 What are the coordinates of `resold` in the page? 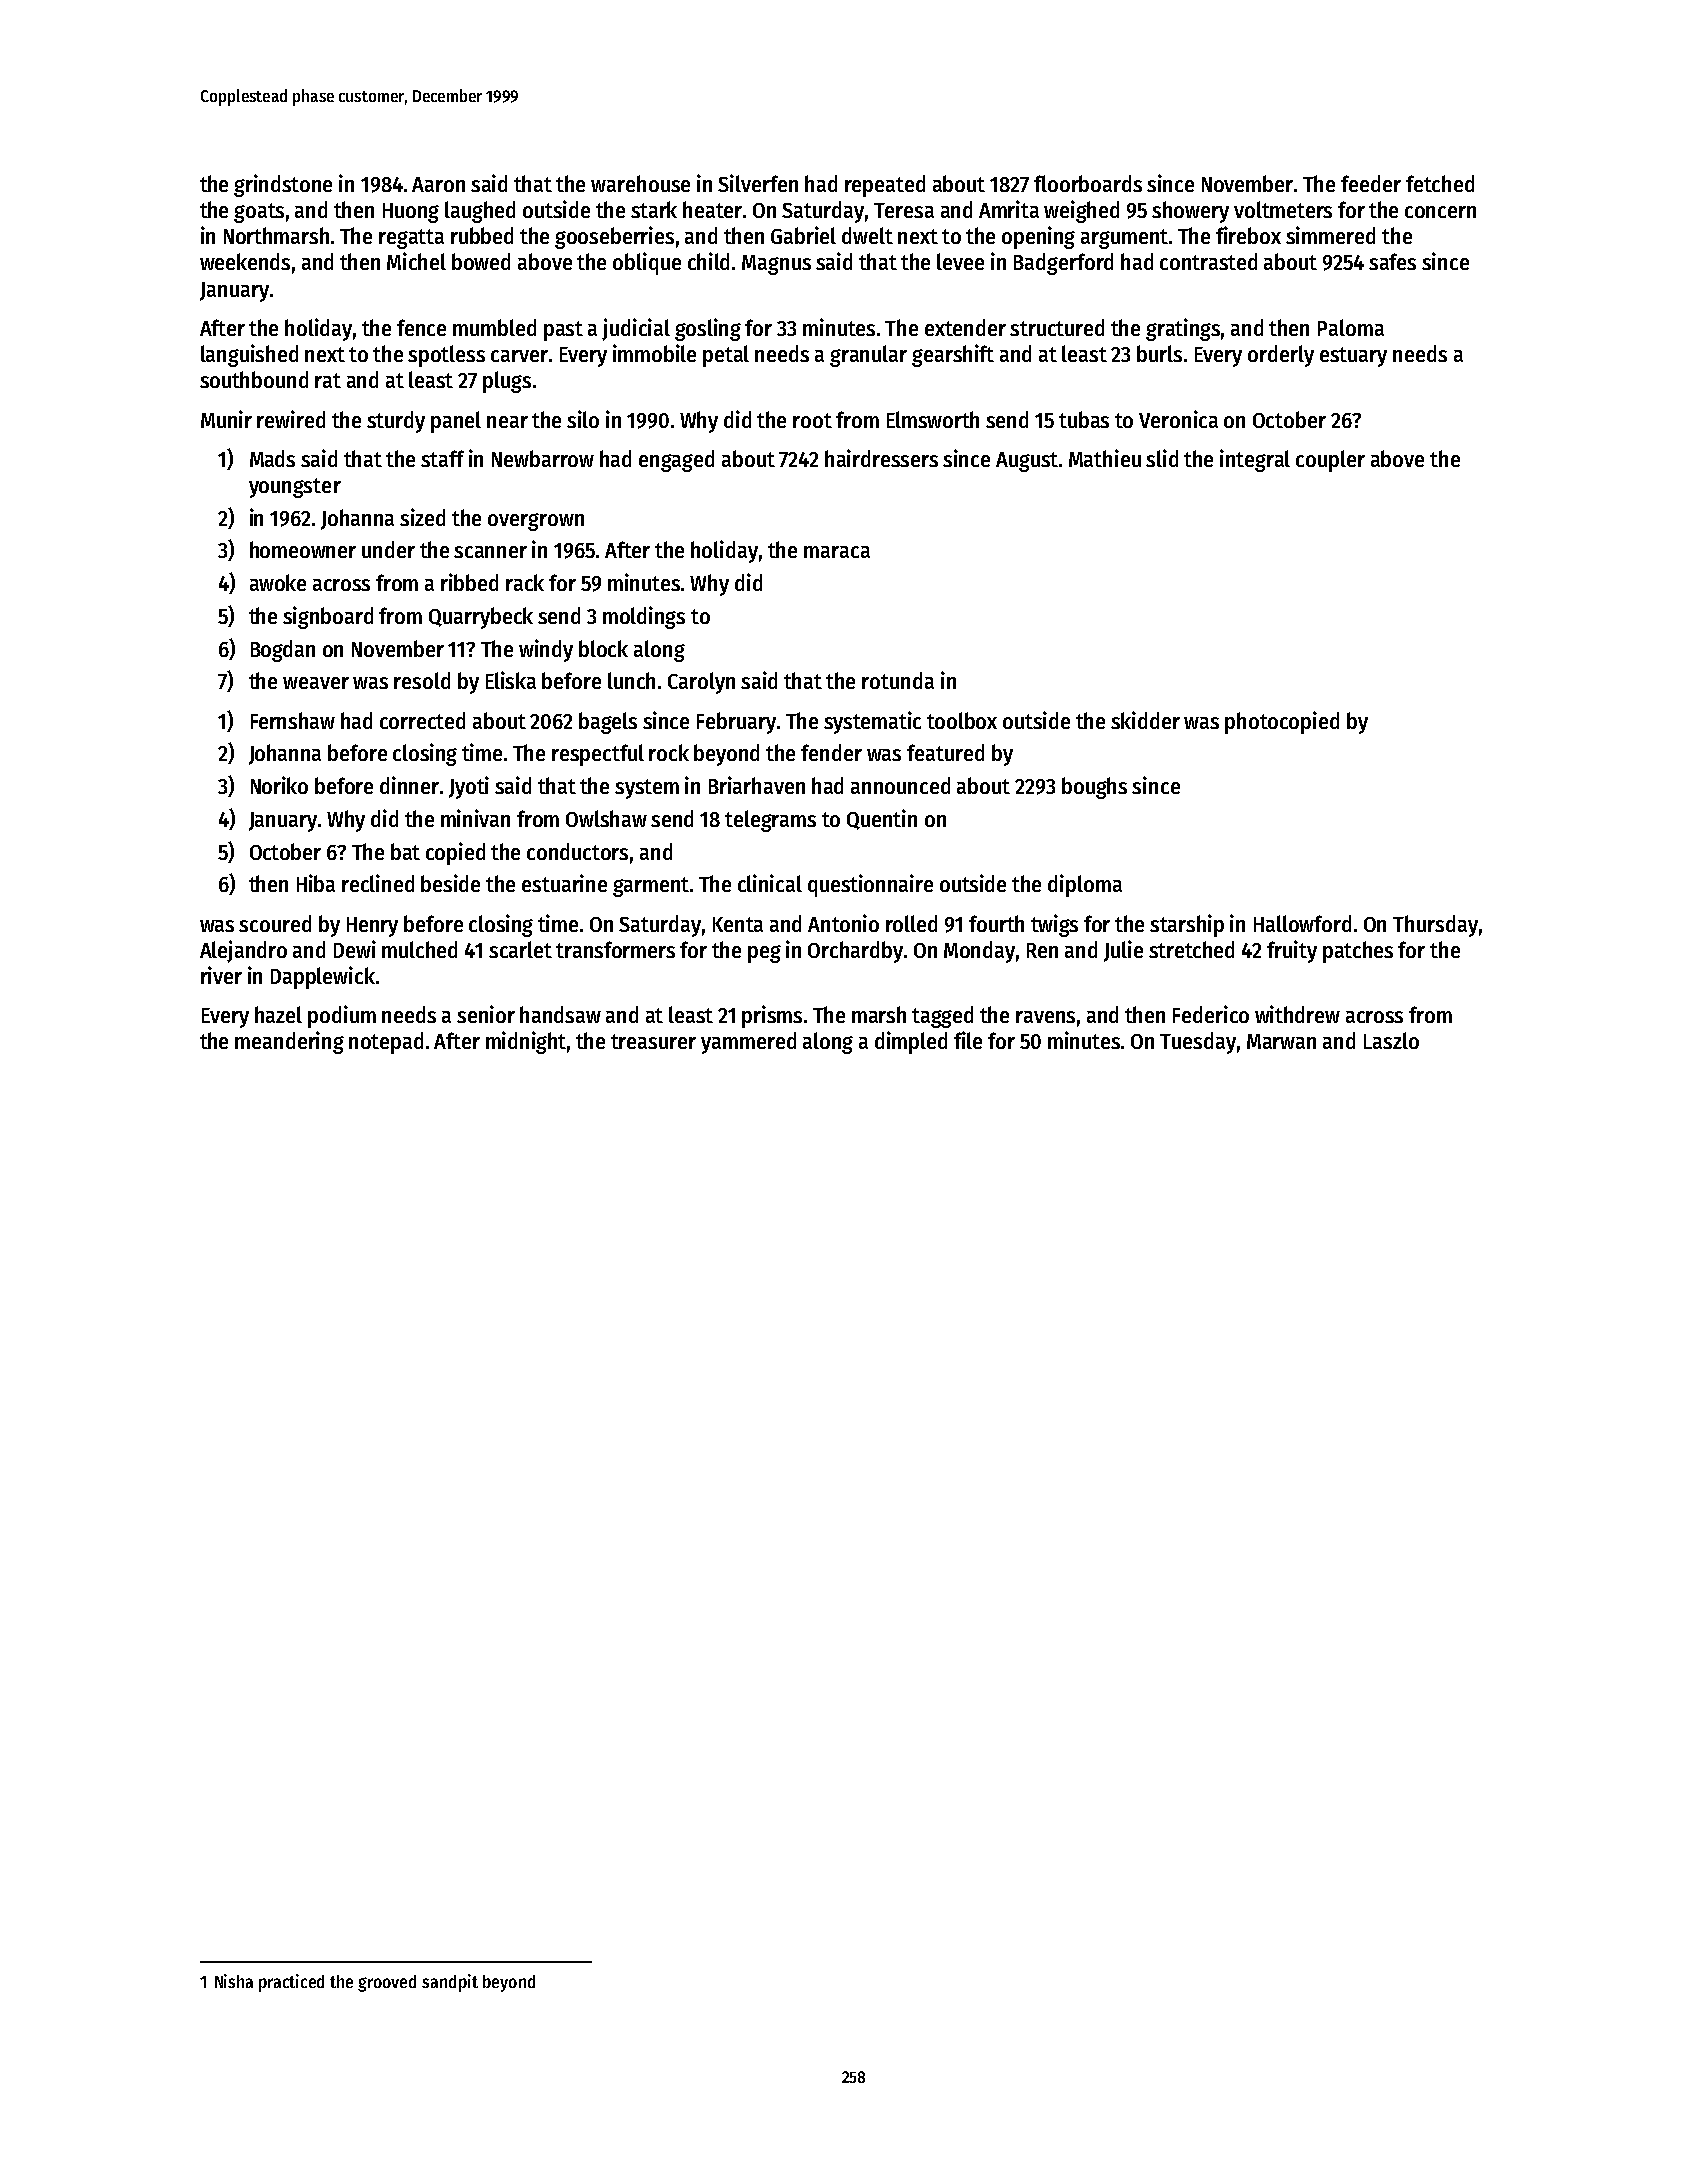 It's located at (422, 680).
